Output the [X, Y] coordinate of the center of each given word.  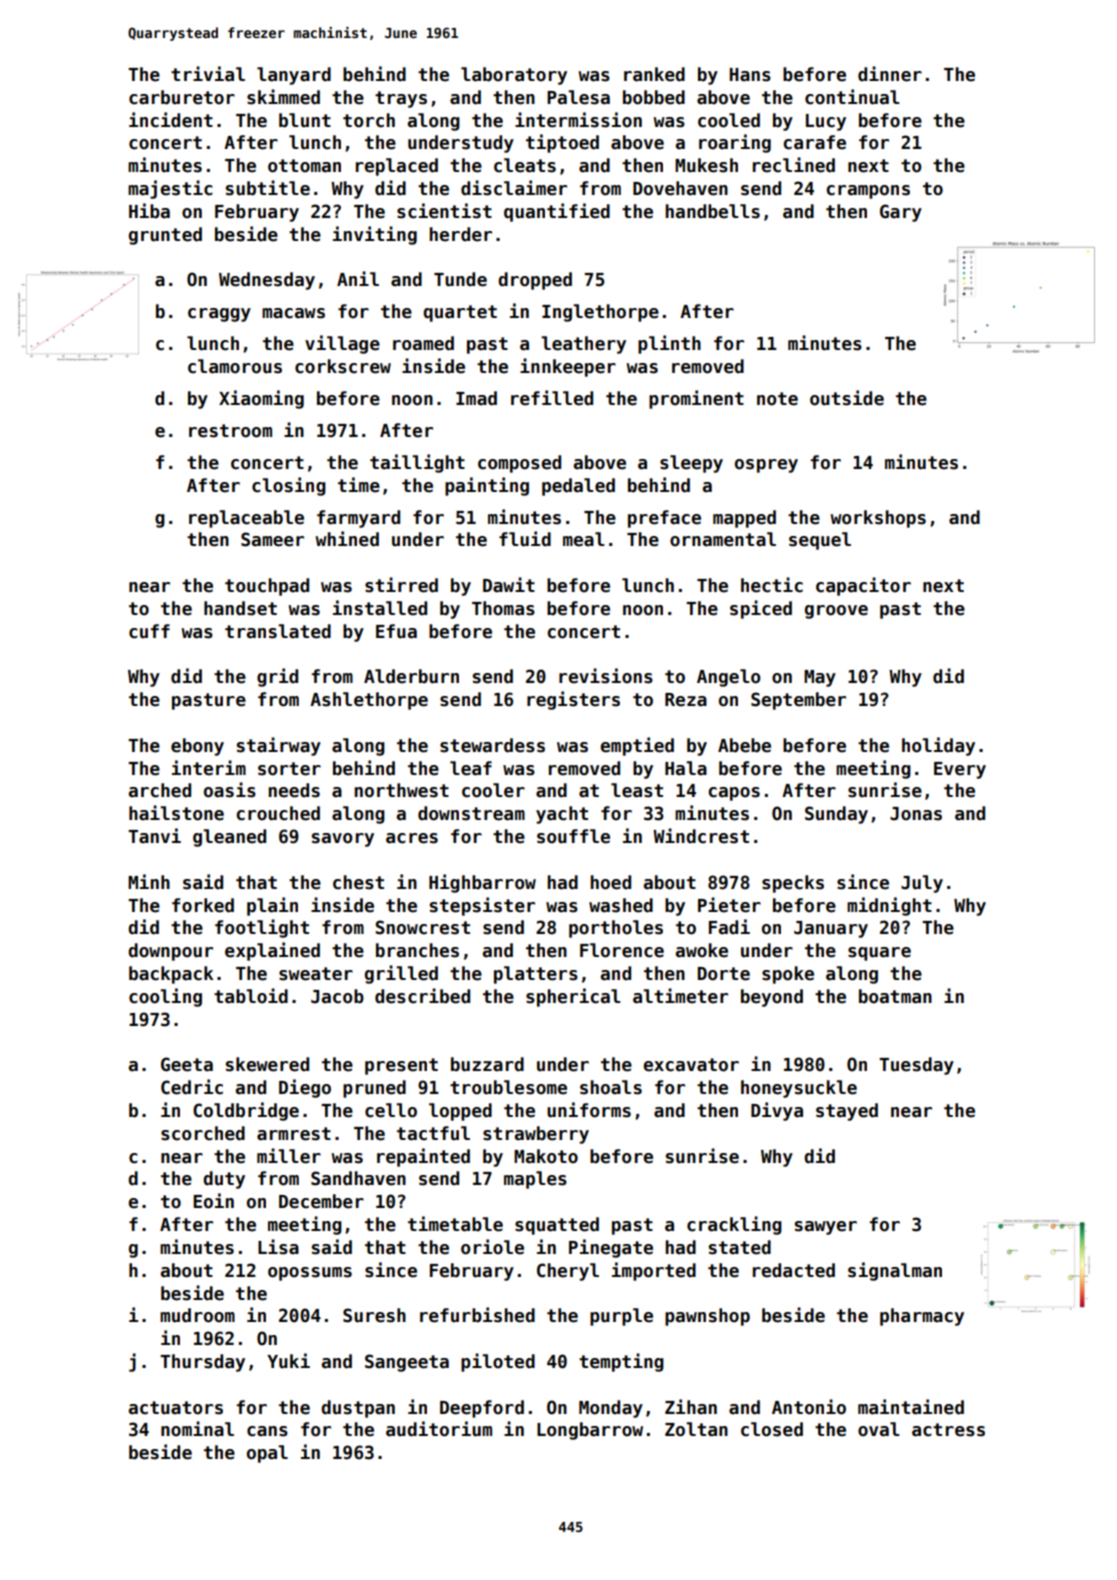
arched [160, 790]
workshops [878, 519]
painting [487, 486]
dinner [890, 74]
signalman [895, 1271]
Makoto [546, 1156]
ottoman [304, 166]
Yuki [288, 1361]
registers [573, 700]
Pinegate [611, 1248]
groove [836, 612]
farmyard [358, 519]
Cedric [192, 1087]
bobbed [654, 97]
